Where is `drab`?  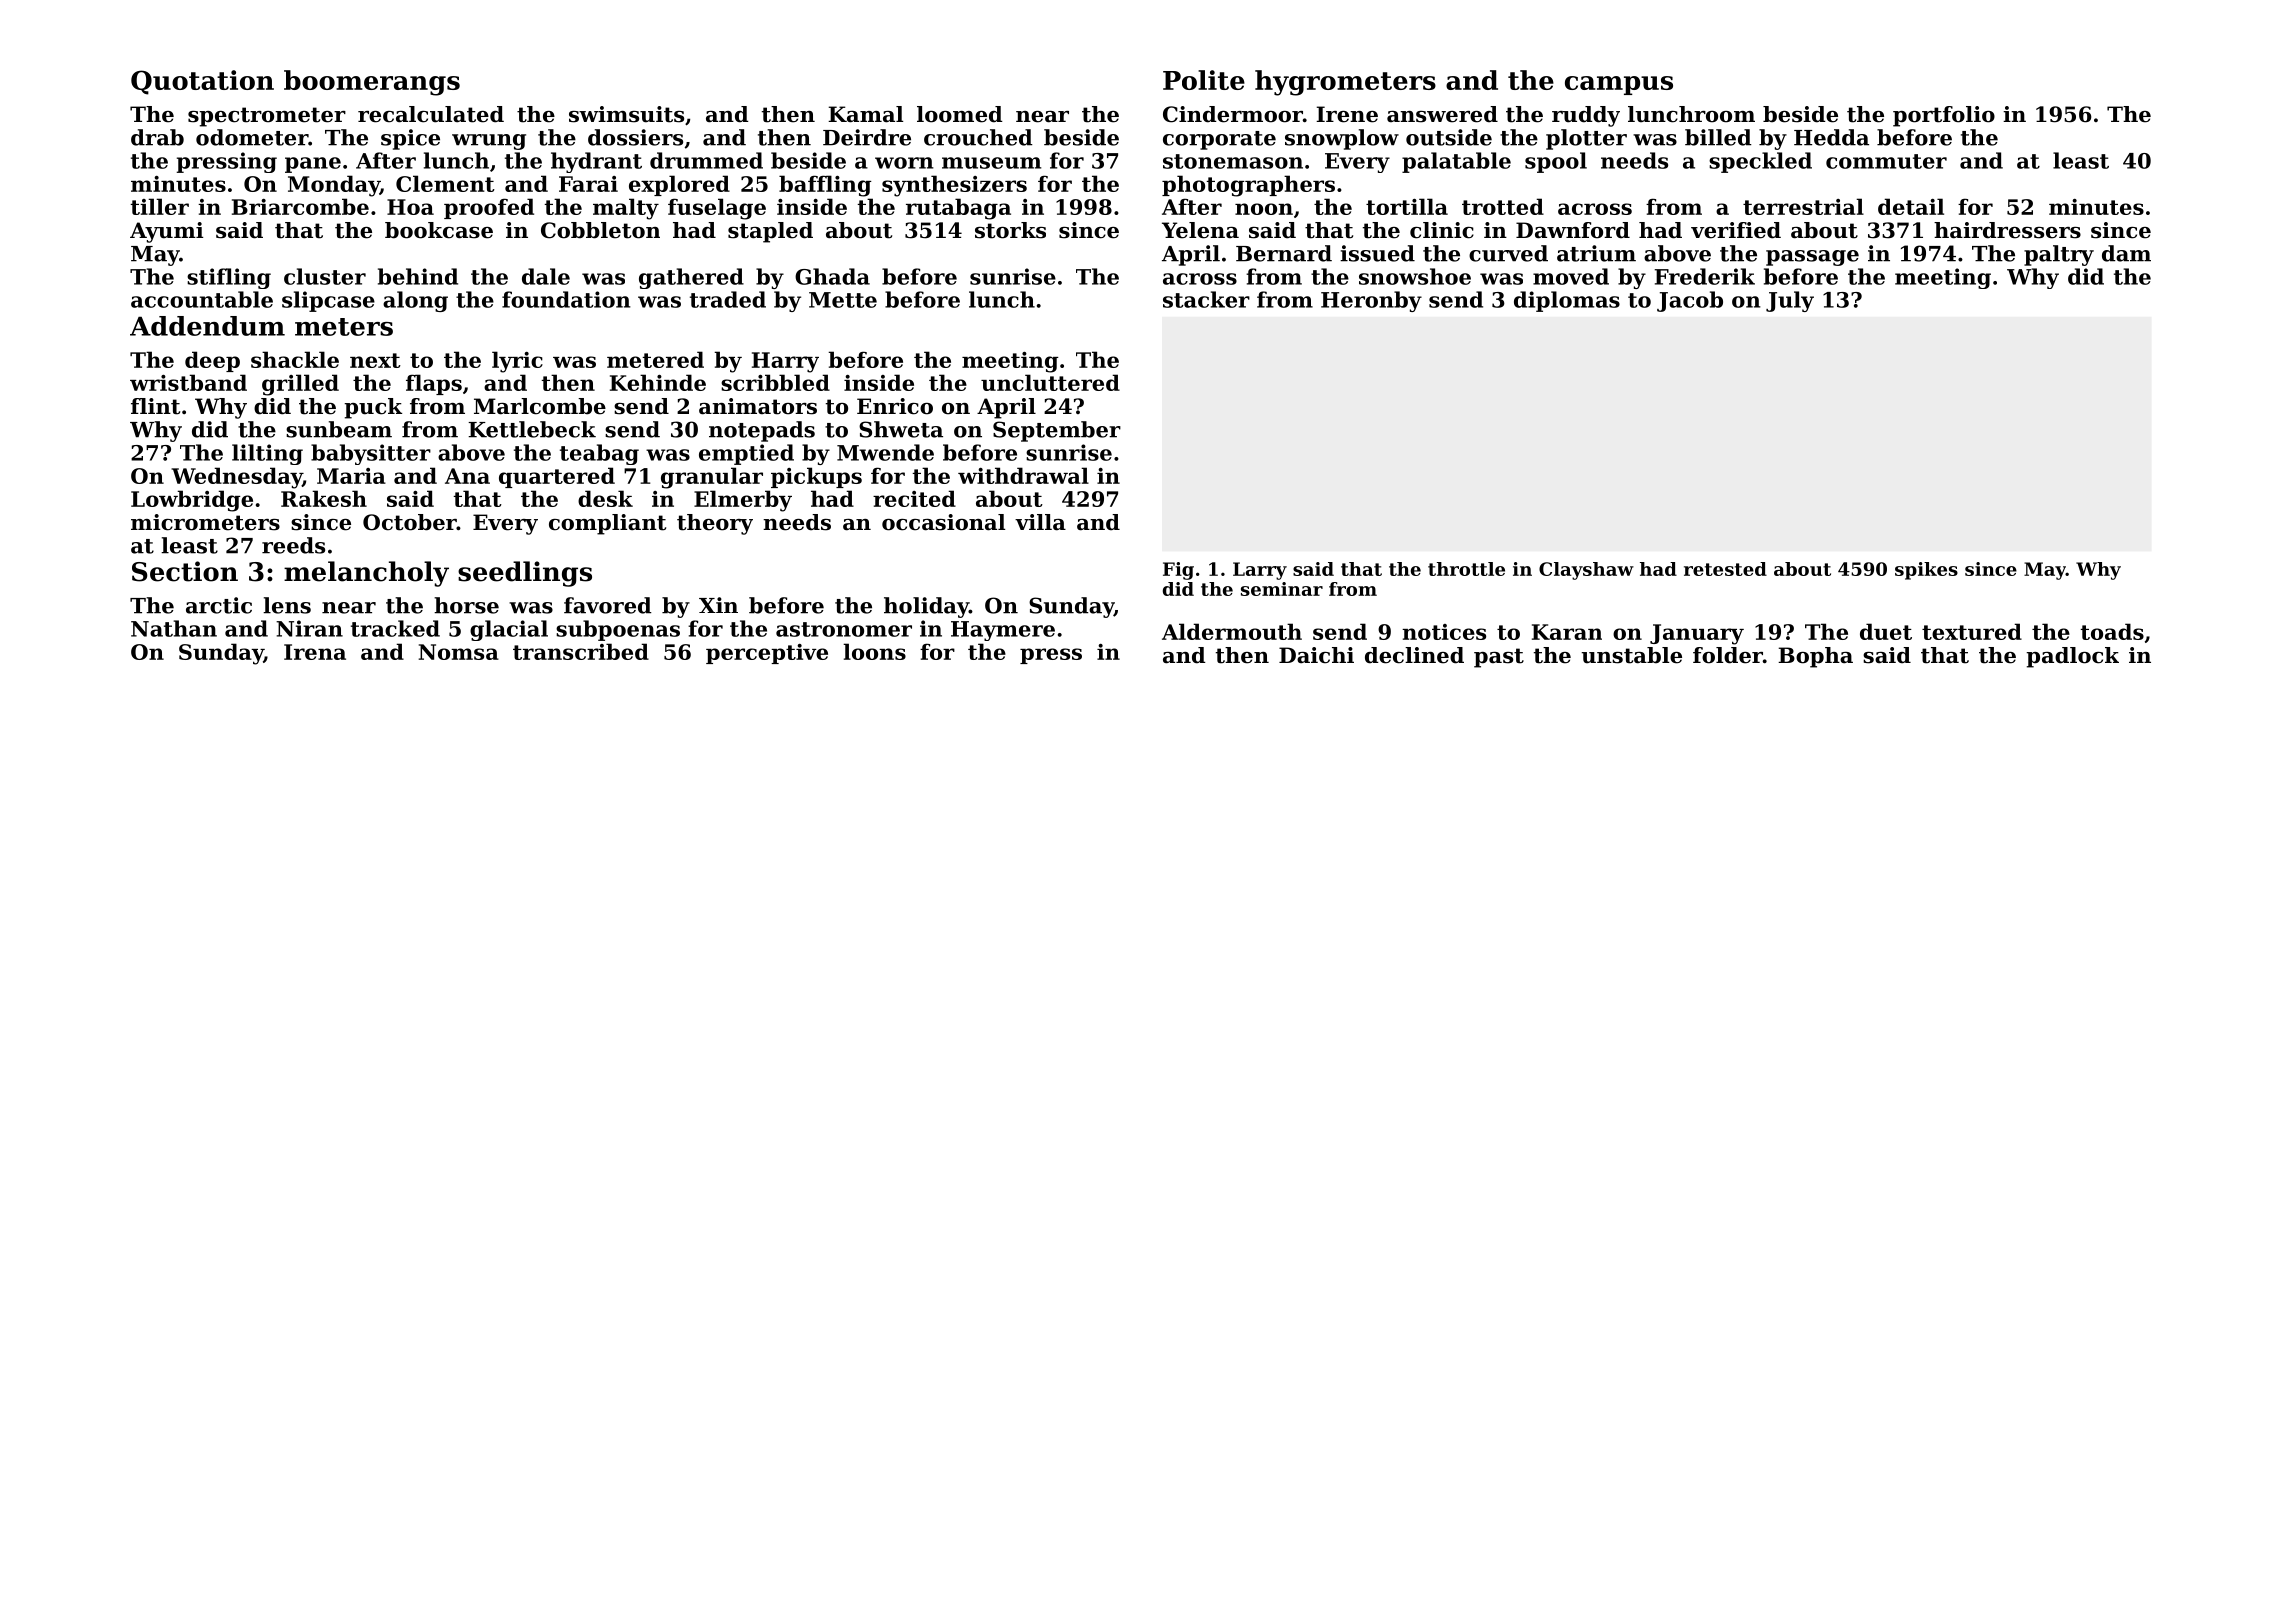
drab is located at coordinates (157, 137).
